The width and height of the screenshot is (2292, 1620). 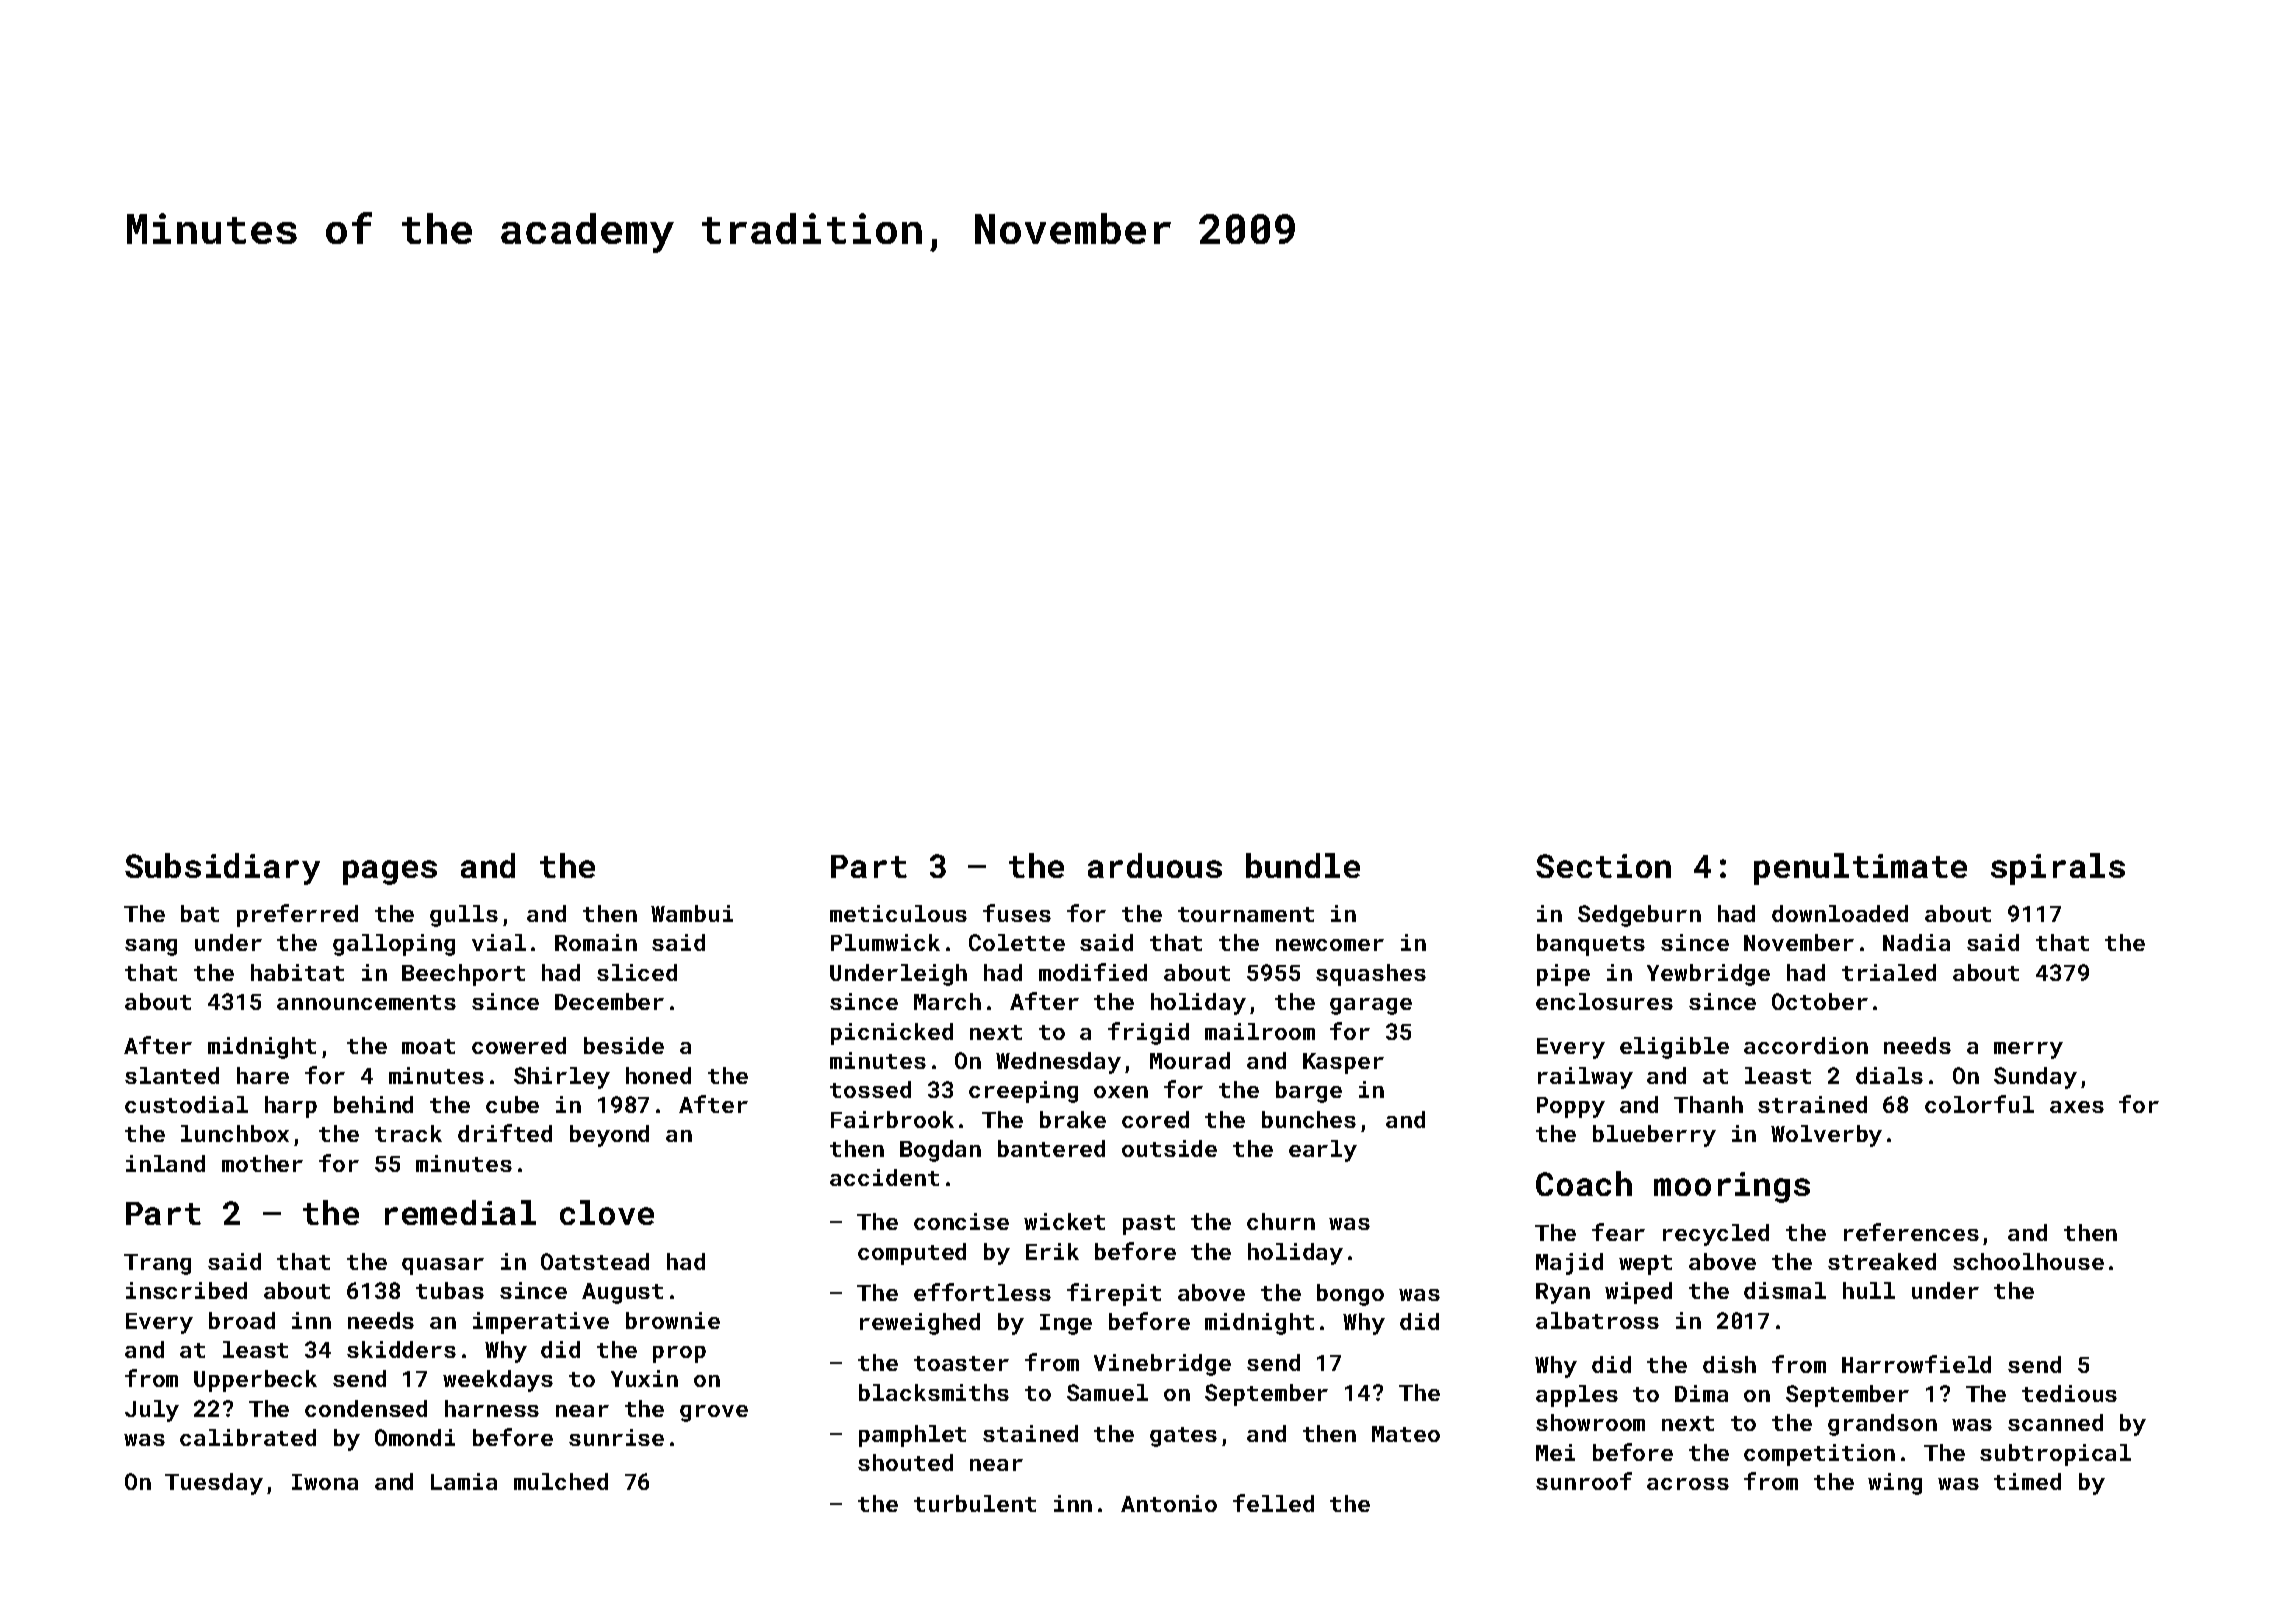 I want to click on early, so click(x=1323, y=1151).
